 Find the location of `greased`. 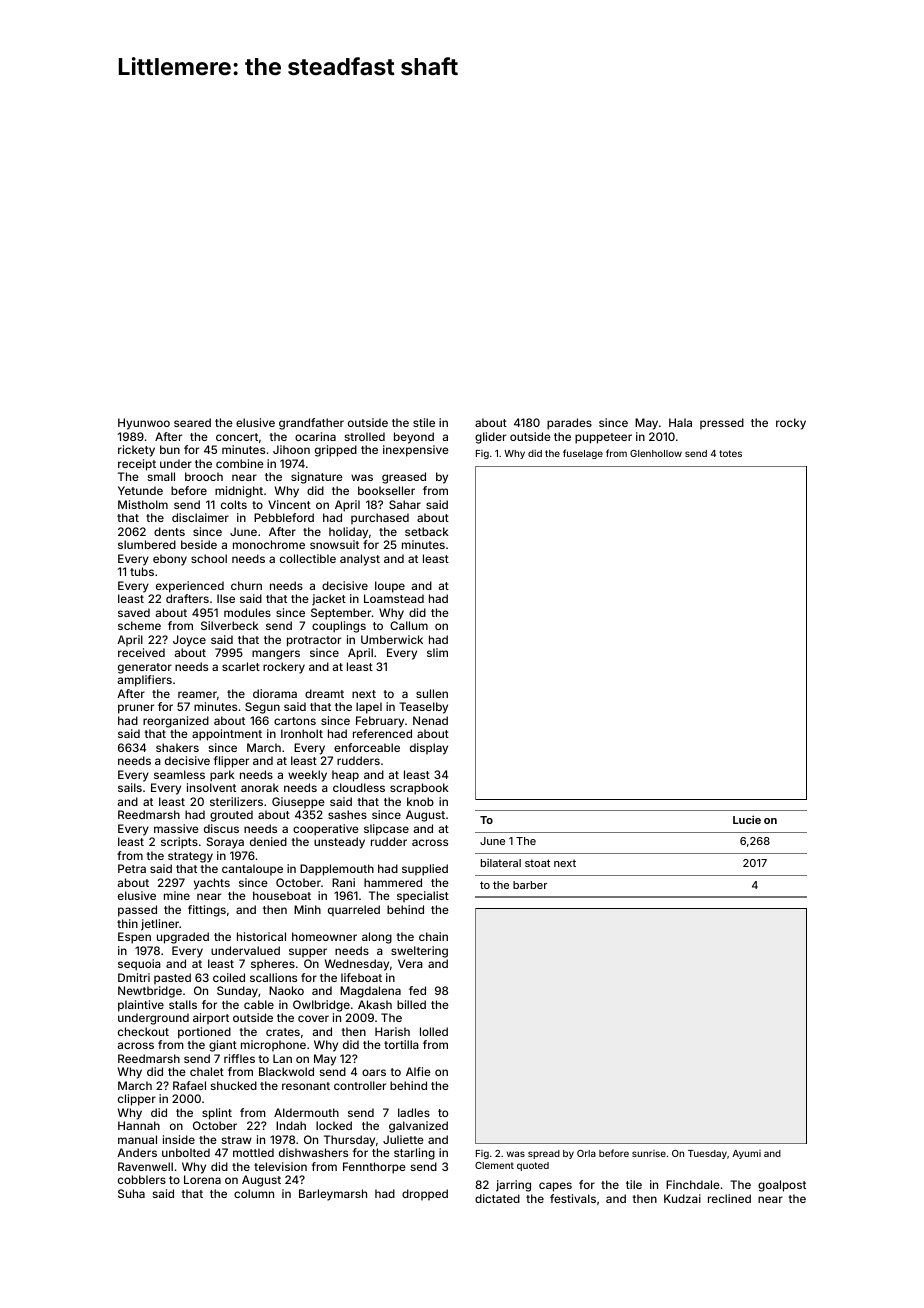

greased is located at coordinates (404, 478).
